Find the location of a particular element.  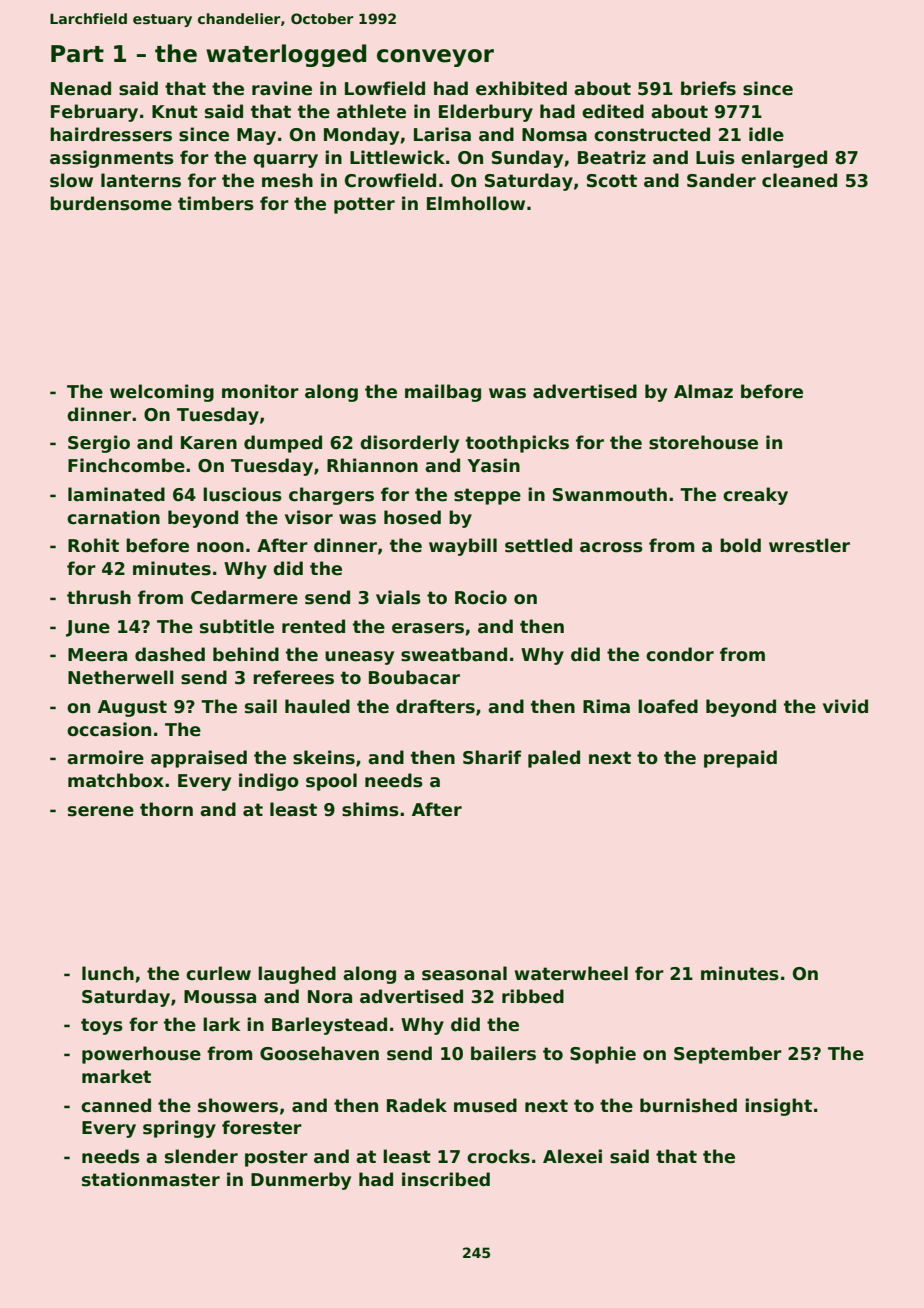

stationmaster is located at coordinates (151, 1179).
